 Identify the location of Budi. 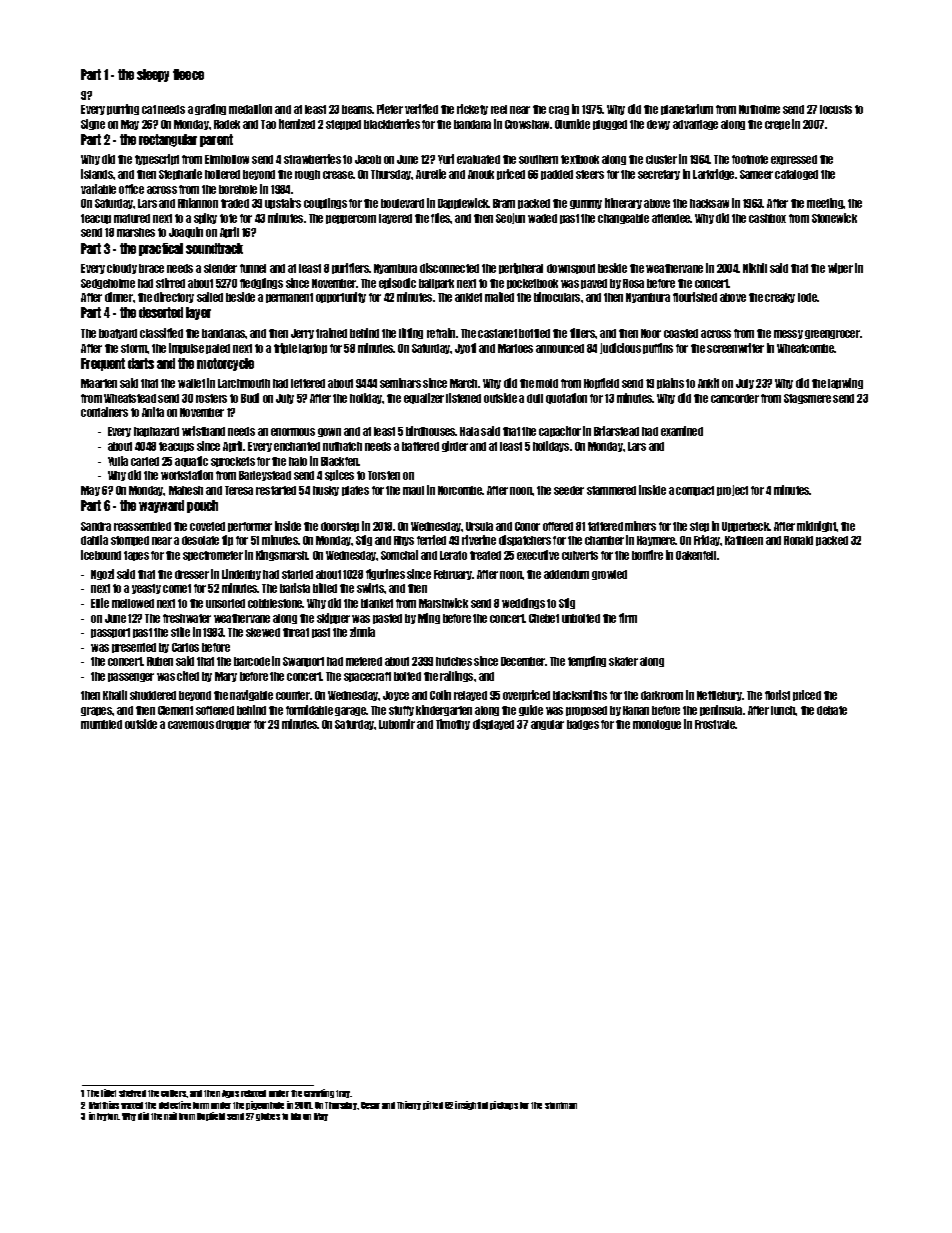
(250, 398).
